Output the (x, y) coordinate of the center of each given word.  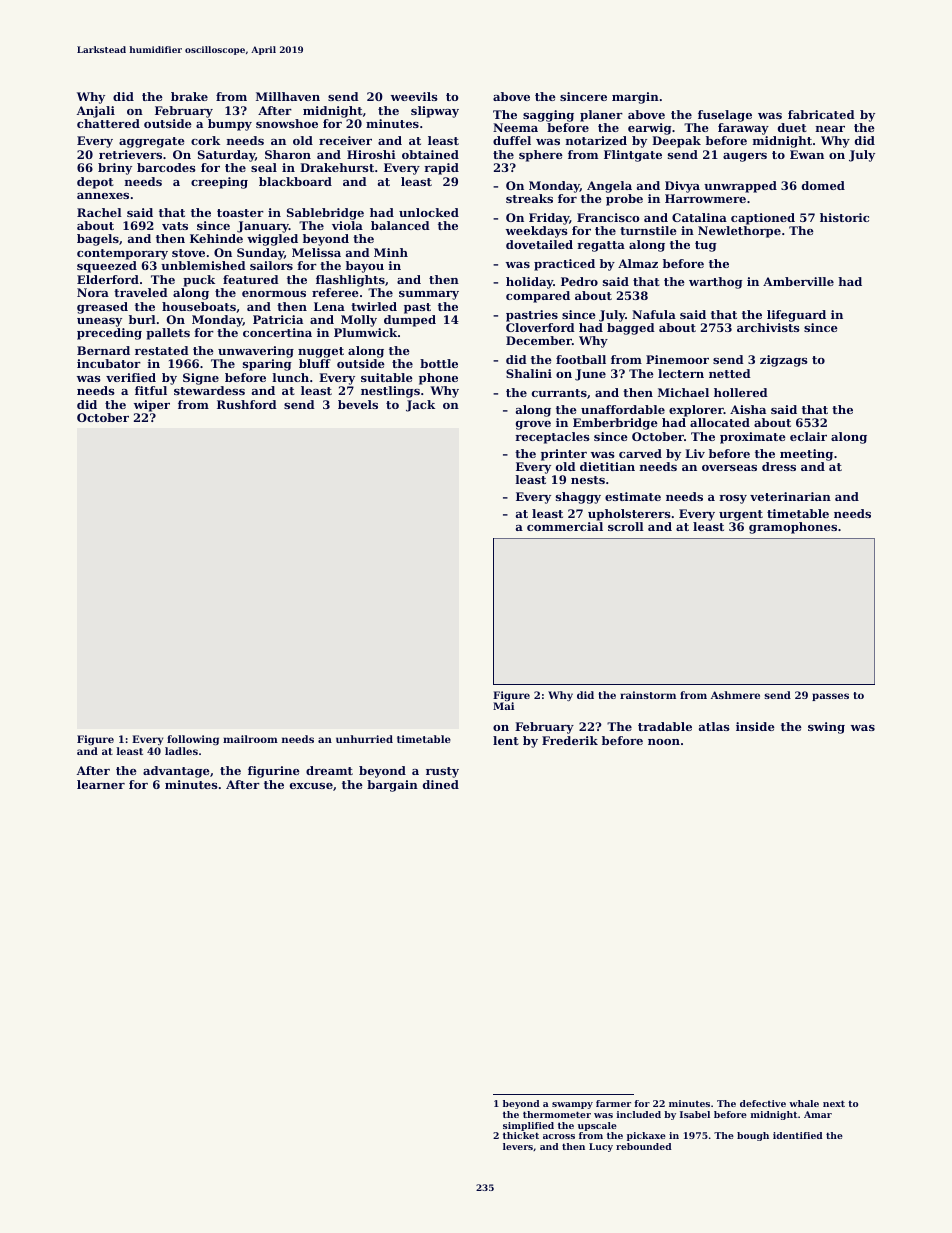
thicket (521, 1135)
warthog (716, 283)
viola (347, 225)
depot (95, 183)
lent (506, 740)
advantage (176, 772)
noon (664, 742)
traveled (141, 292)
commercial (565, 526)
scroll (626, 526)
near (830, 129)
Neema (515, 127)
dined (441, 784)
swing (826, 728)
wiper (152, 406)
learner (101, 784)
